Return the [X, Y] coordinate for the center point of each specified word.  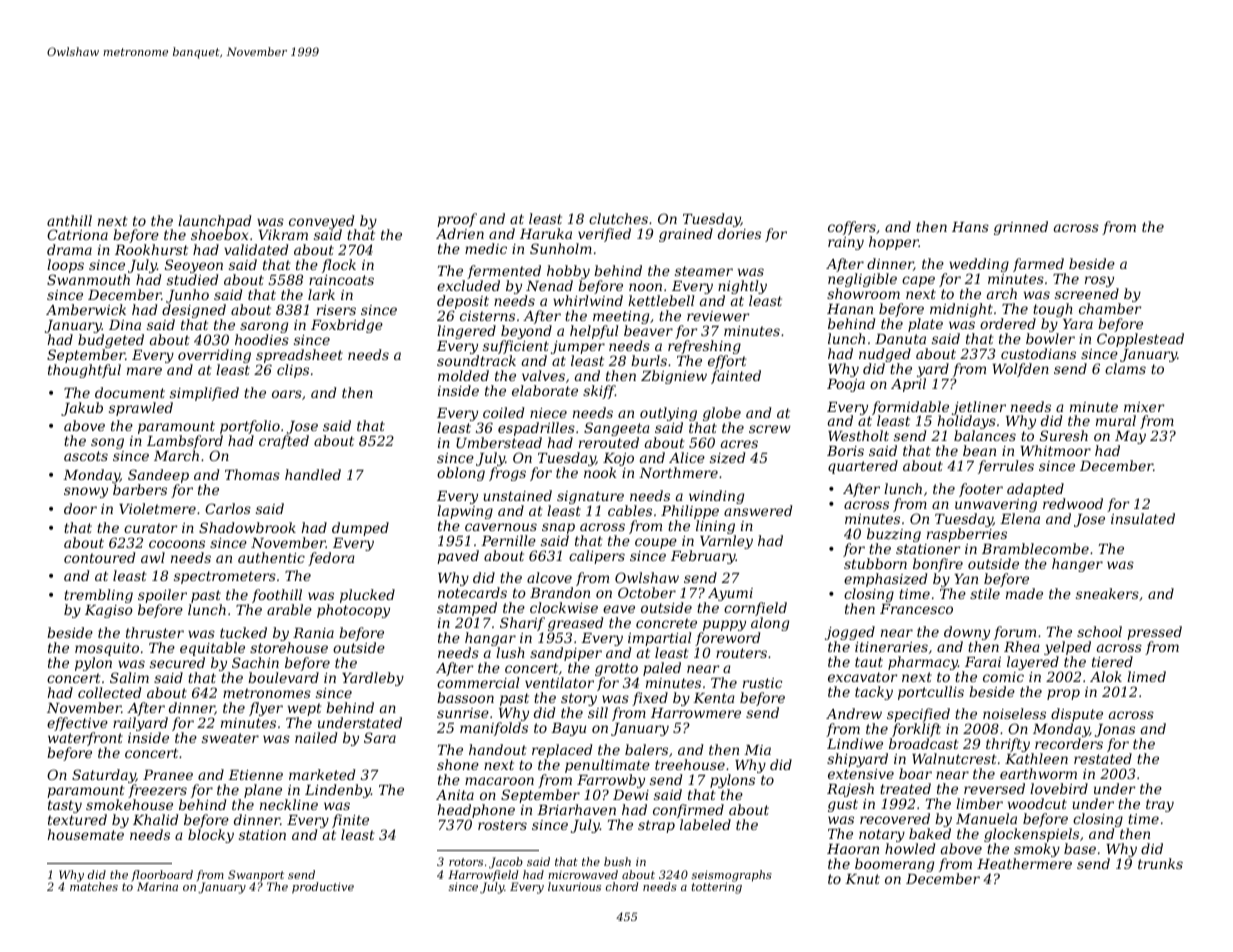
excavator [862, 677]
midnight [961, 310]
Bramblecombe [1035, 548]
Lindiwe [855, 743]
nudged [885, 355]
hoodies [262, 340]
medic [486, 248]
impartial [659, 639]
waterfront [85, 739]
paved [458, 557]
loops [65, 267]
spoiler [162, 596]
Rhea [1022, 646]
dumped [360, 529]
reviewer [718, 316]
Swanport [256, 875]
